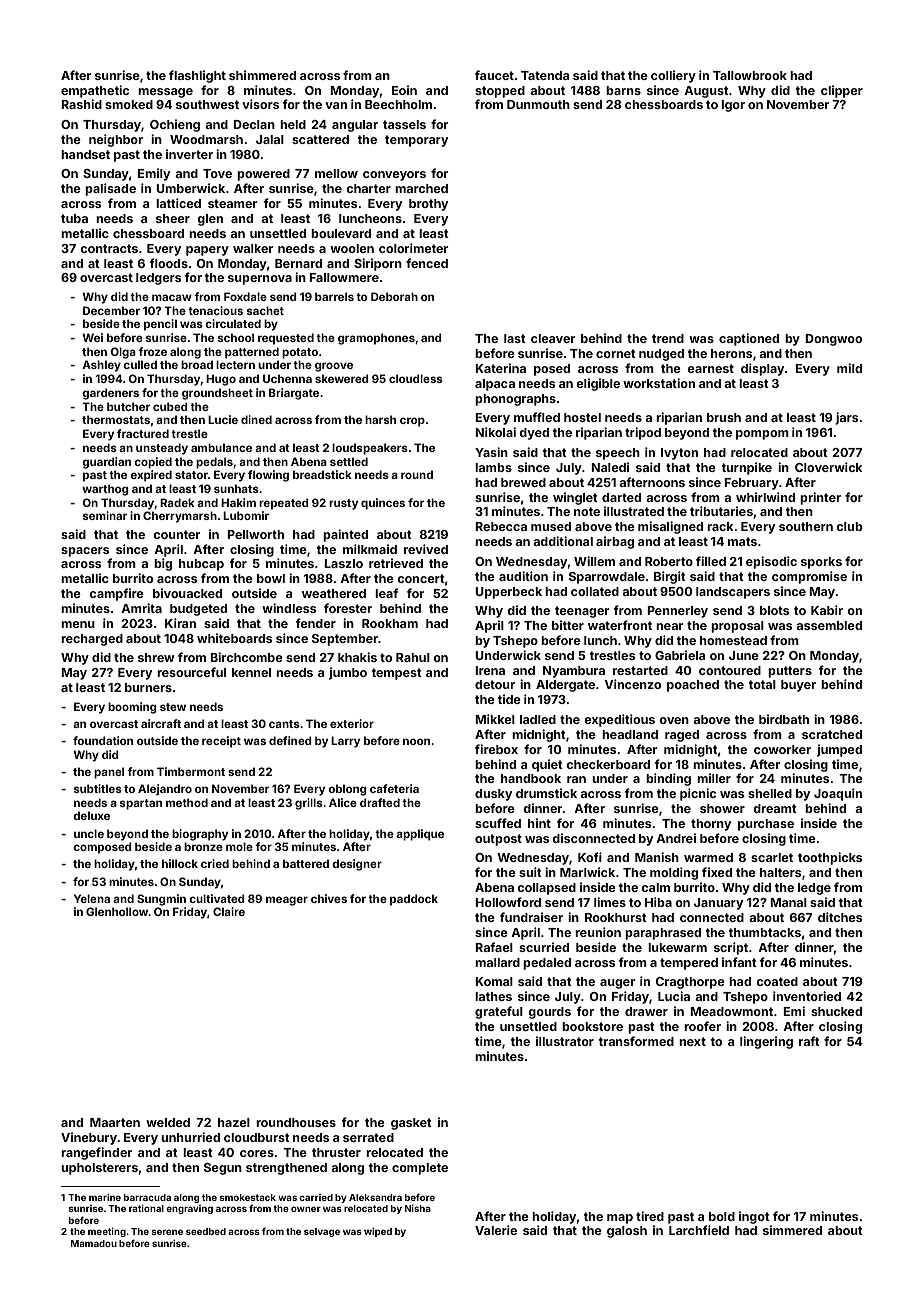  Describe the element at coordinates (411, 1124) in the page. I see `gasket` at that location.
